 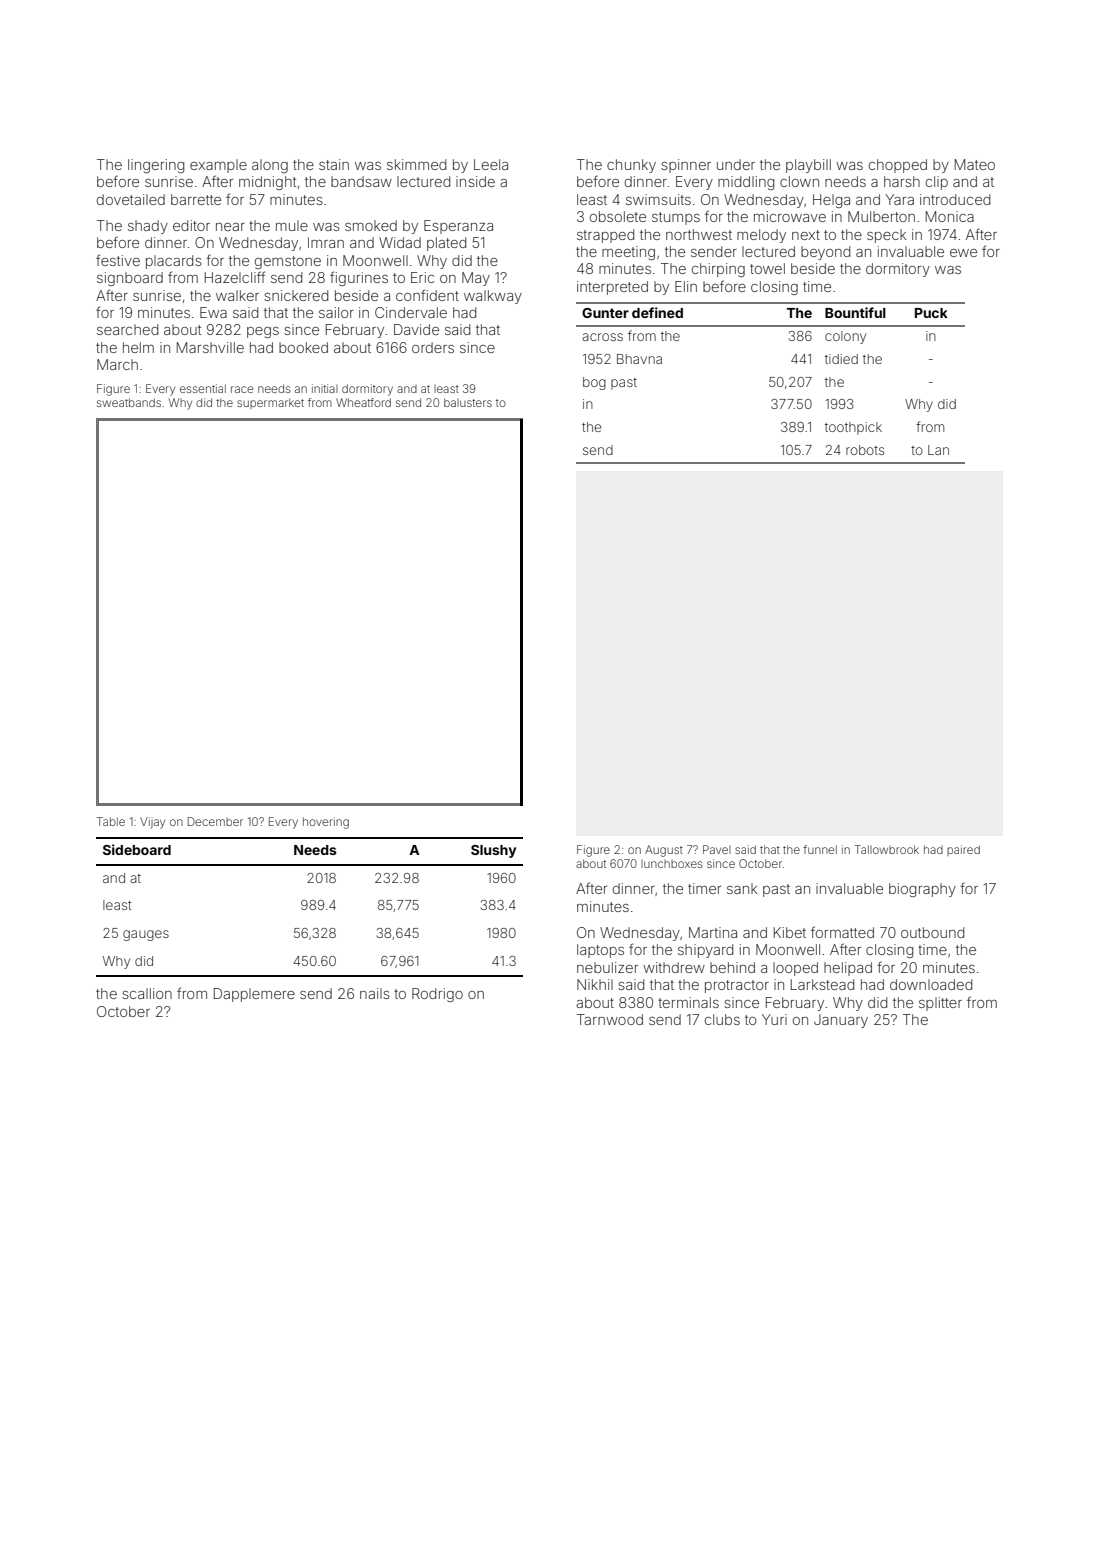 I want to click on Tarnwood, so click(x=610, y=1019).
